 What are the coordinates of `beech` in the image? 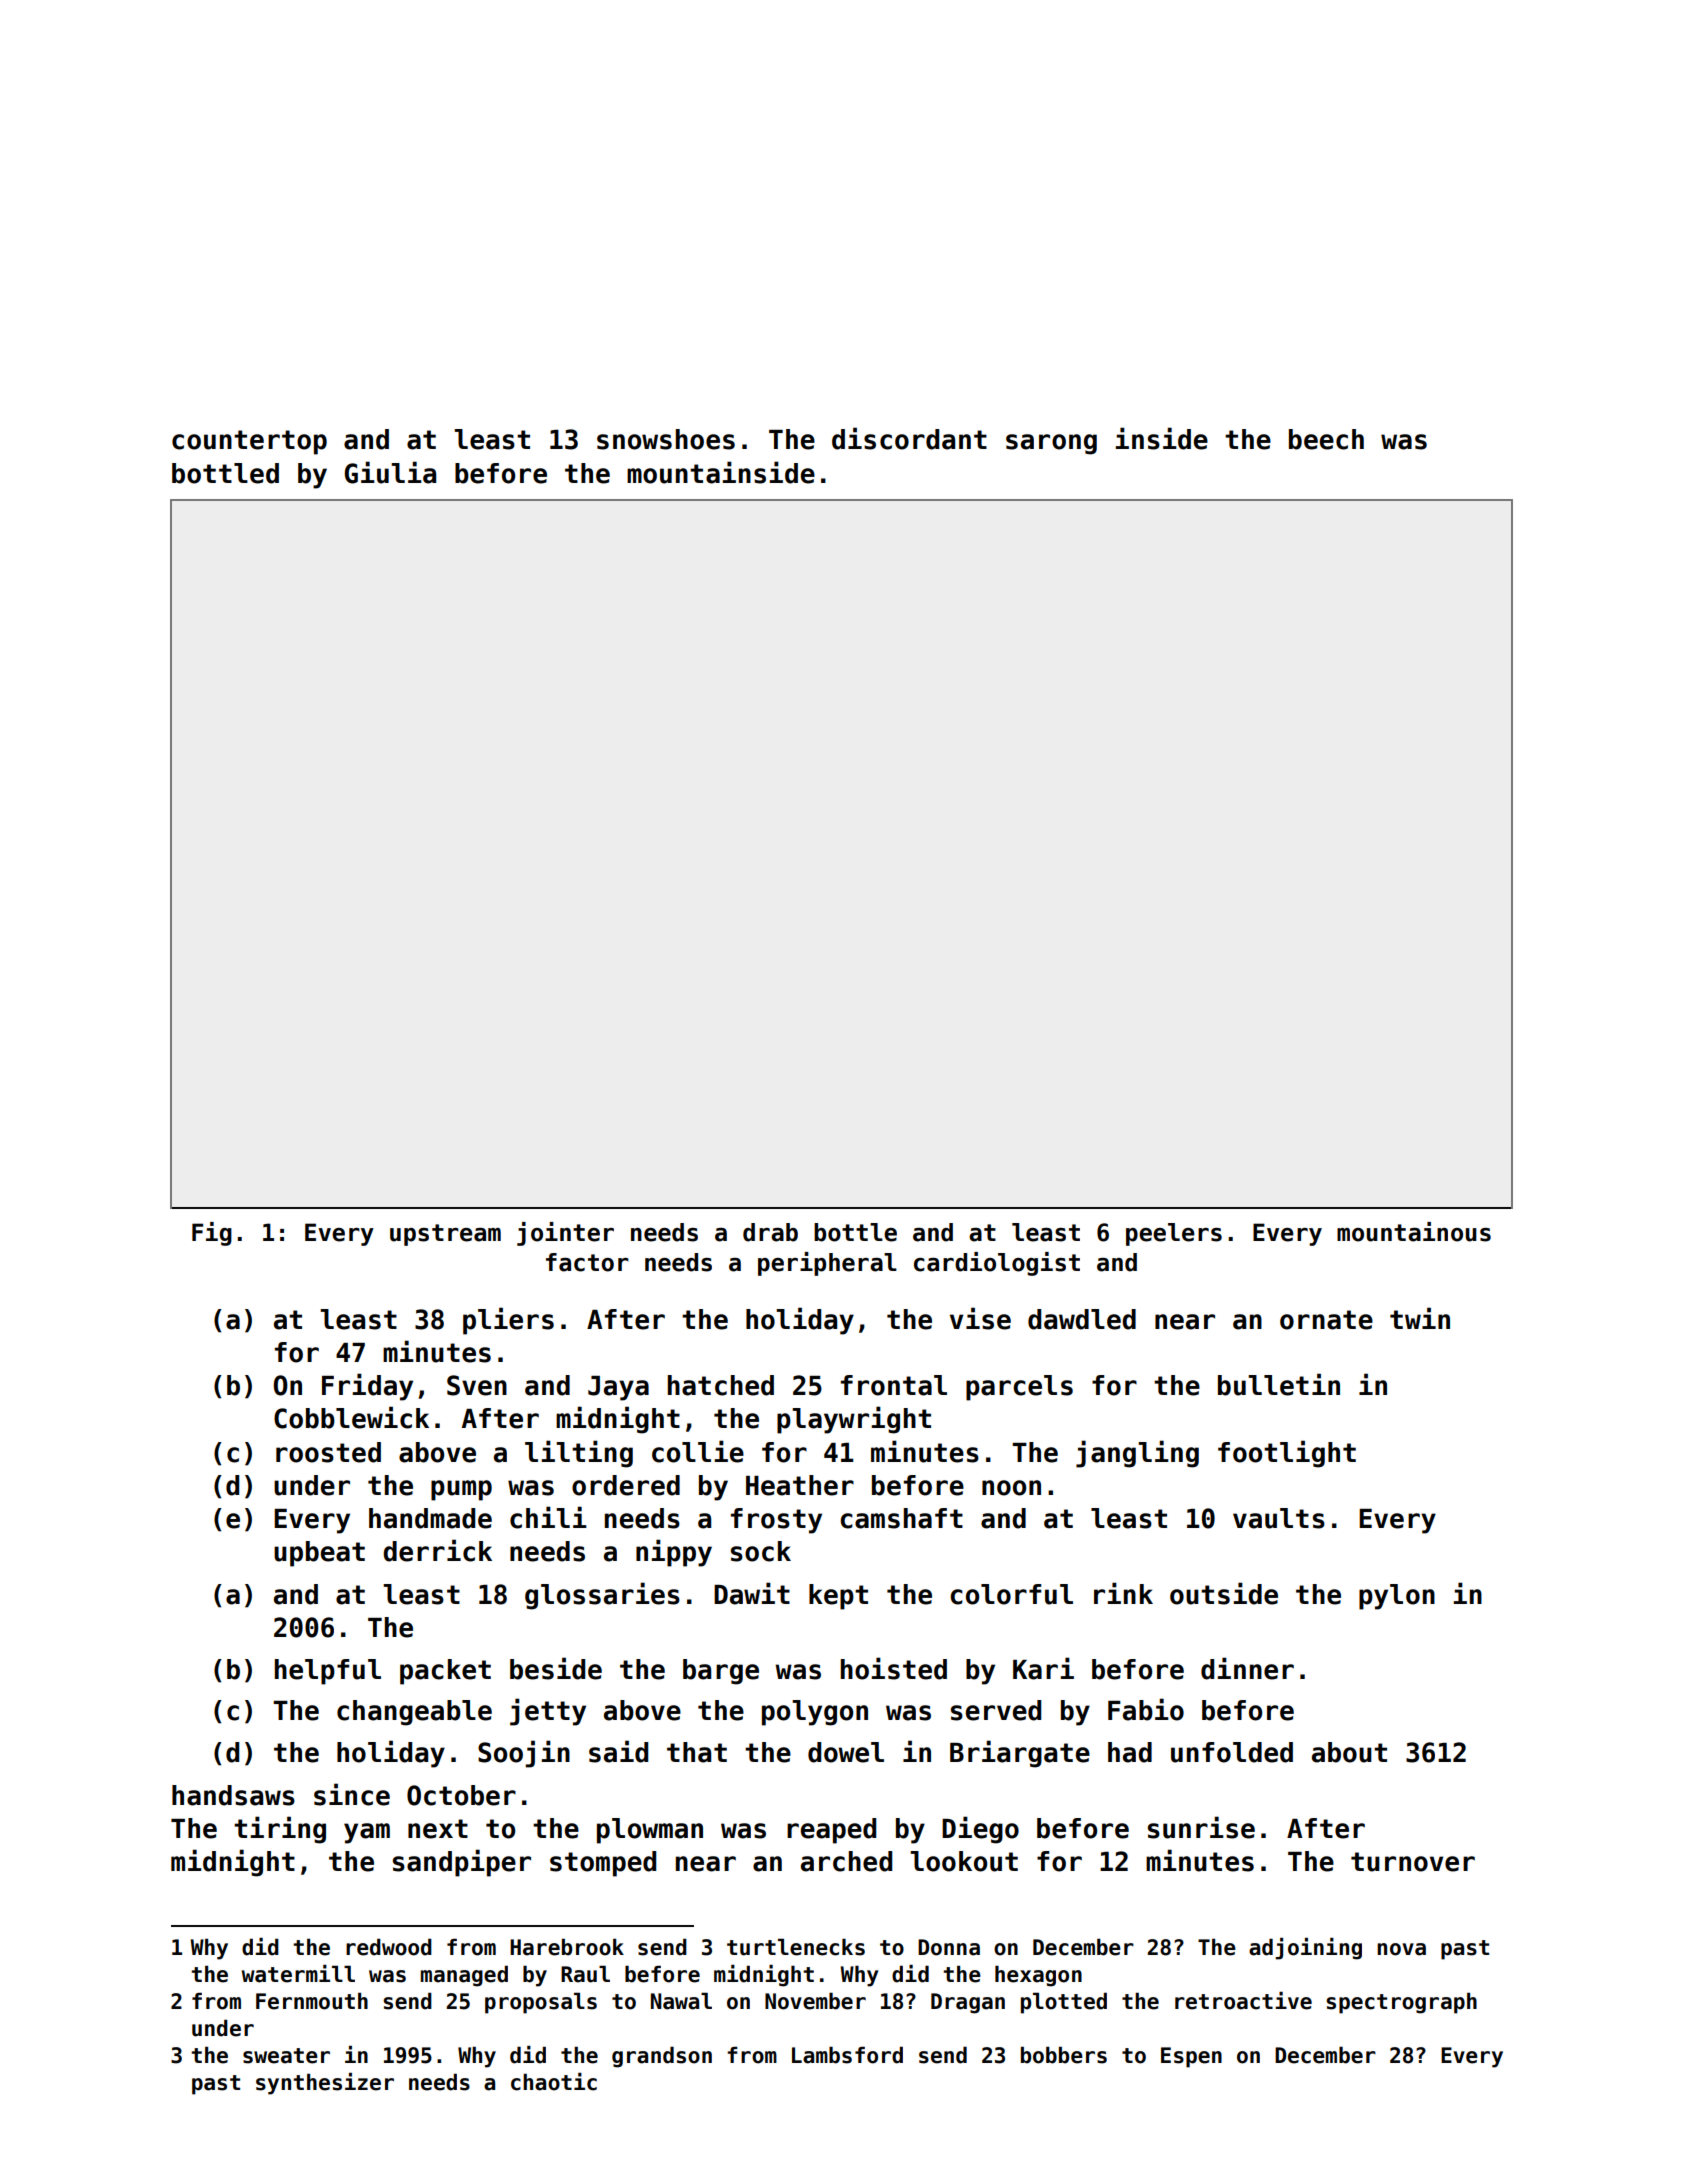 It's located at (1326, 439).
